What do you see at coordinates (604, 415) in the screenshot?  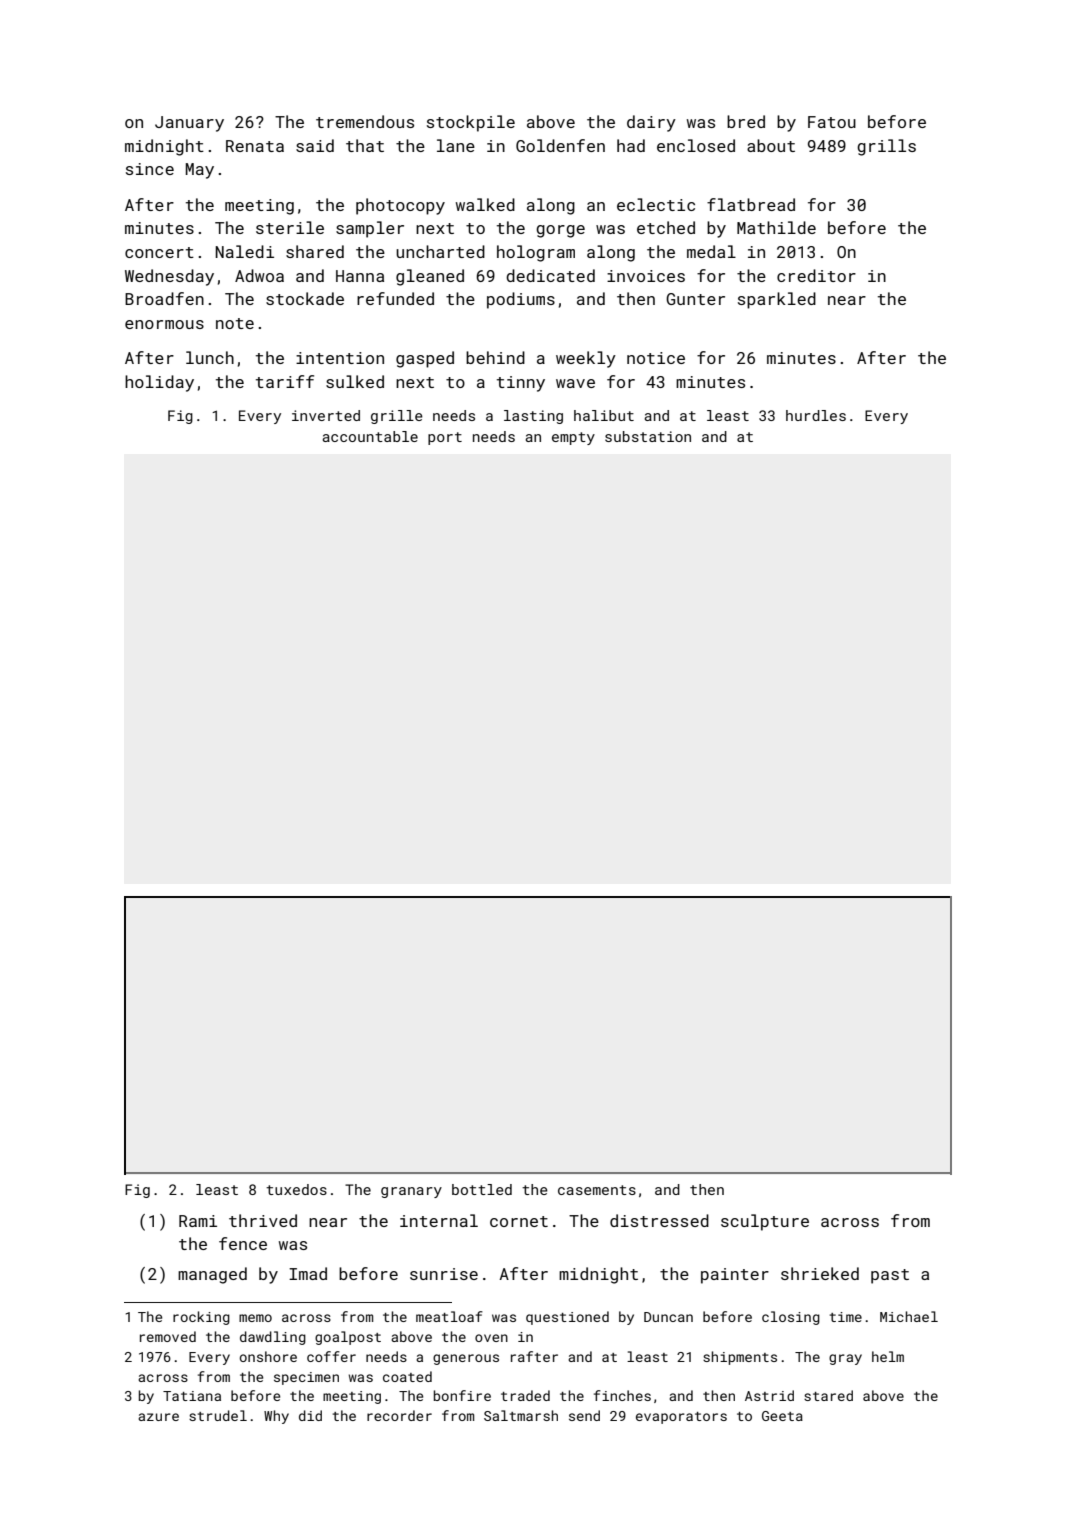 I see `halibut` at bounding box center [604, 415].
